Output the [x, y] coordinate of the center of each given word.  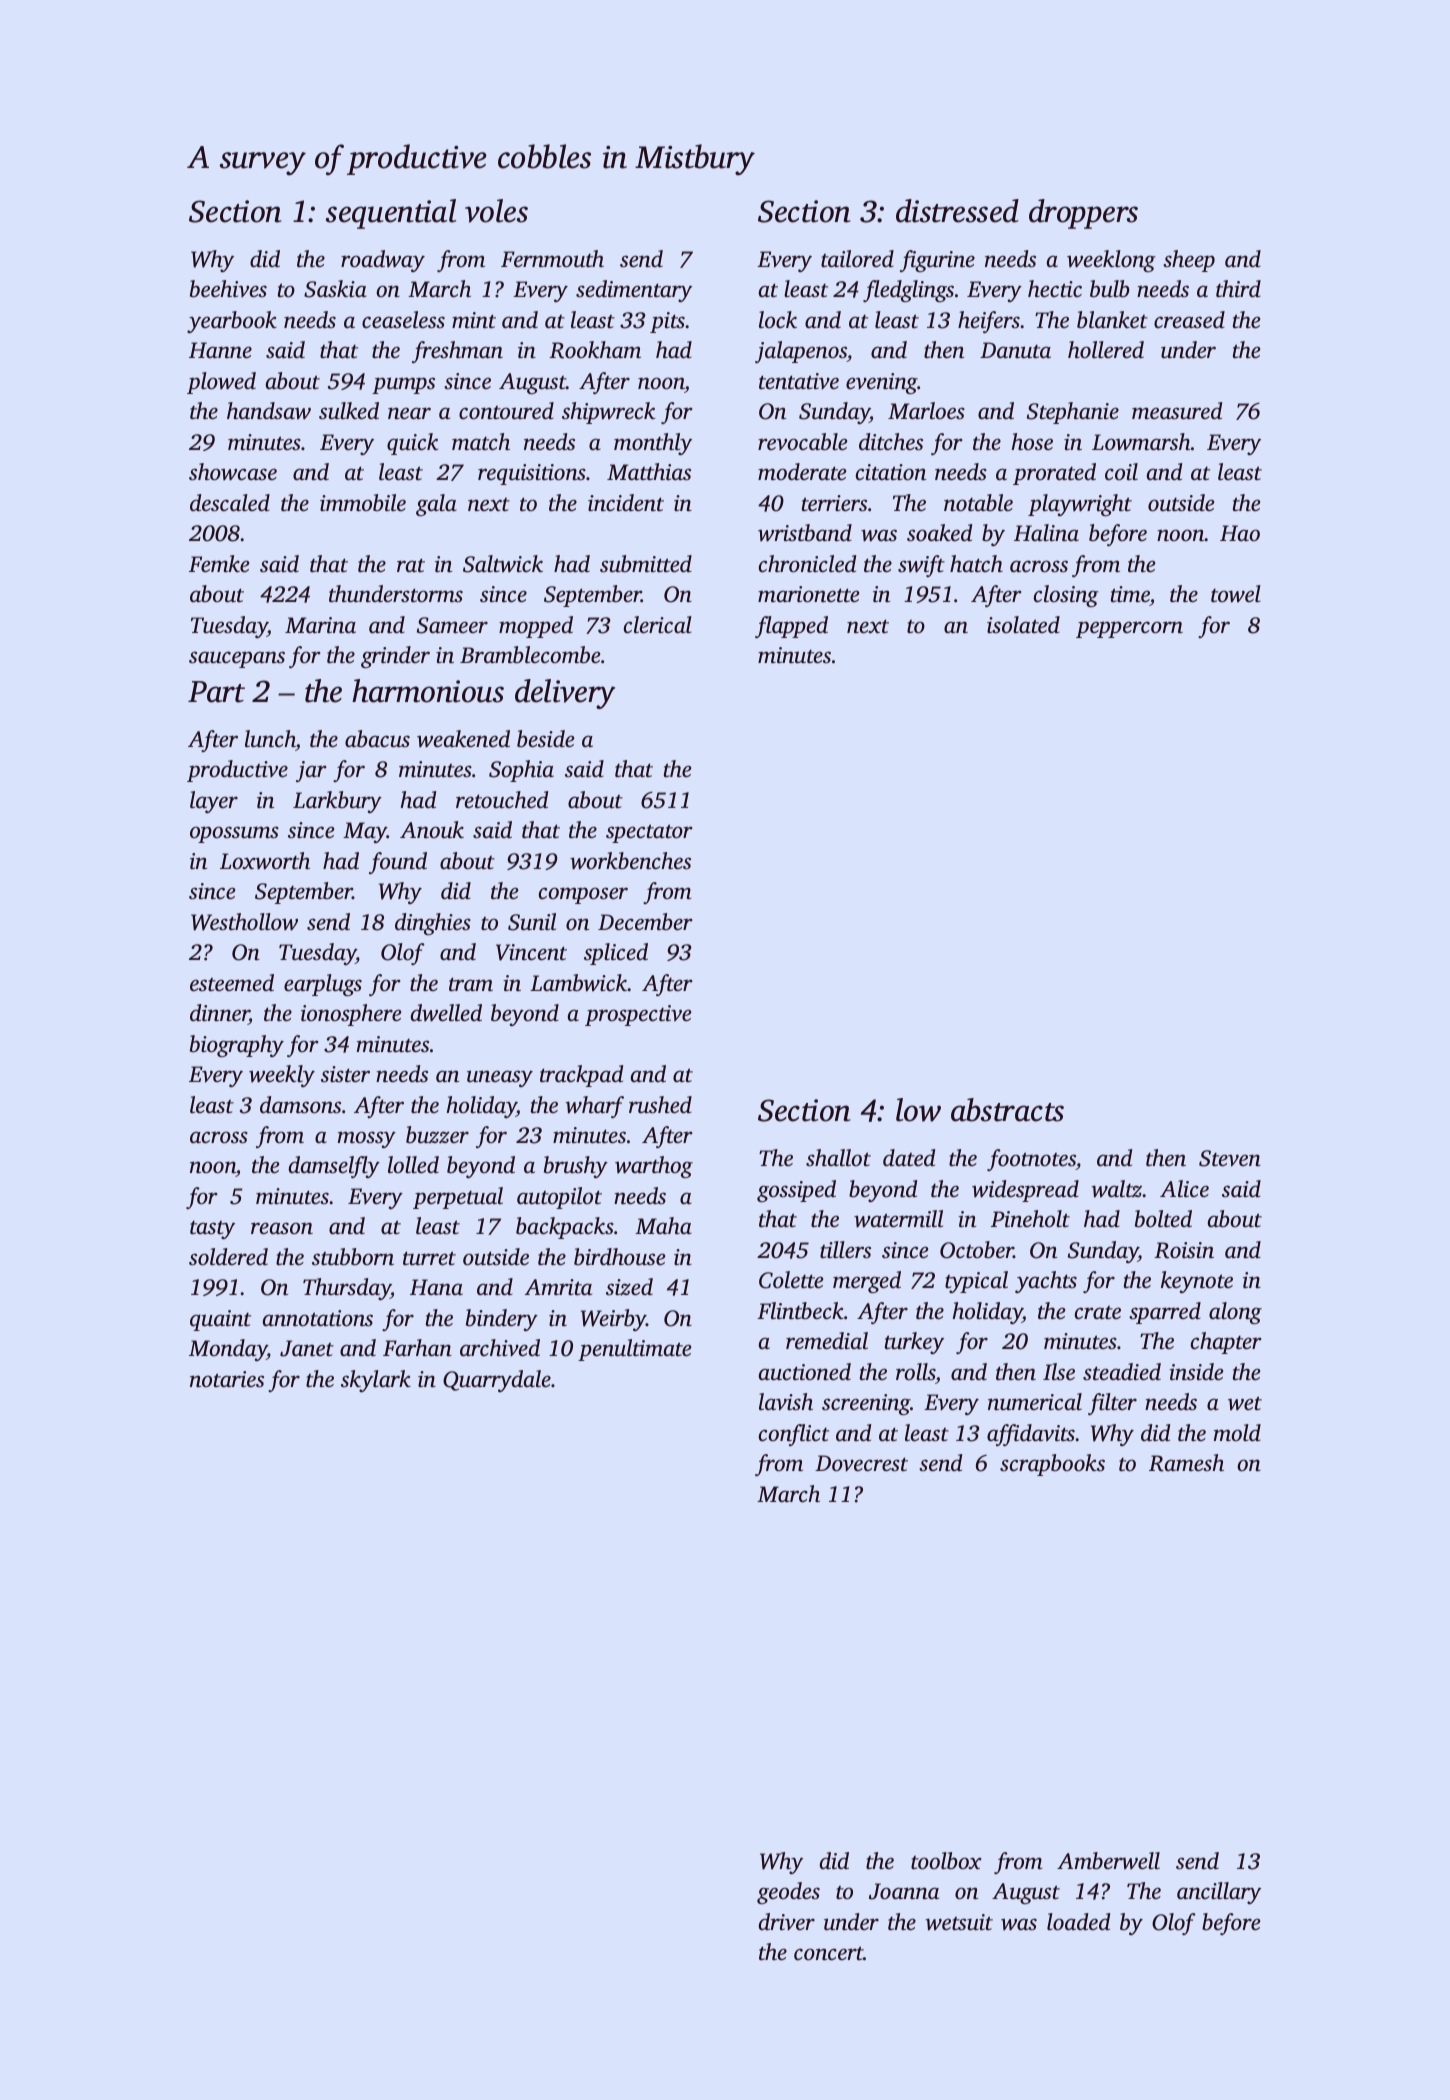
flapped [791, 627]
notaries [227, 1379]
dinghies [433, 924]
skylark [376, 1381]
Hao [1240, 533]
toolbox [946, 1861]
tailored [857, 259]
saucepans [237, 659]
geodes [788, 1893]
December [645, 922]
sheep [1189, 261]
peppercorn [1129, 629]
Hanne [220, 350]
